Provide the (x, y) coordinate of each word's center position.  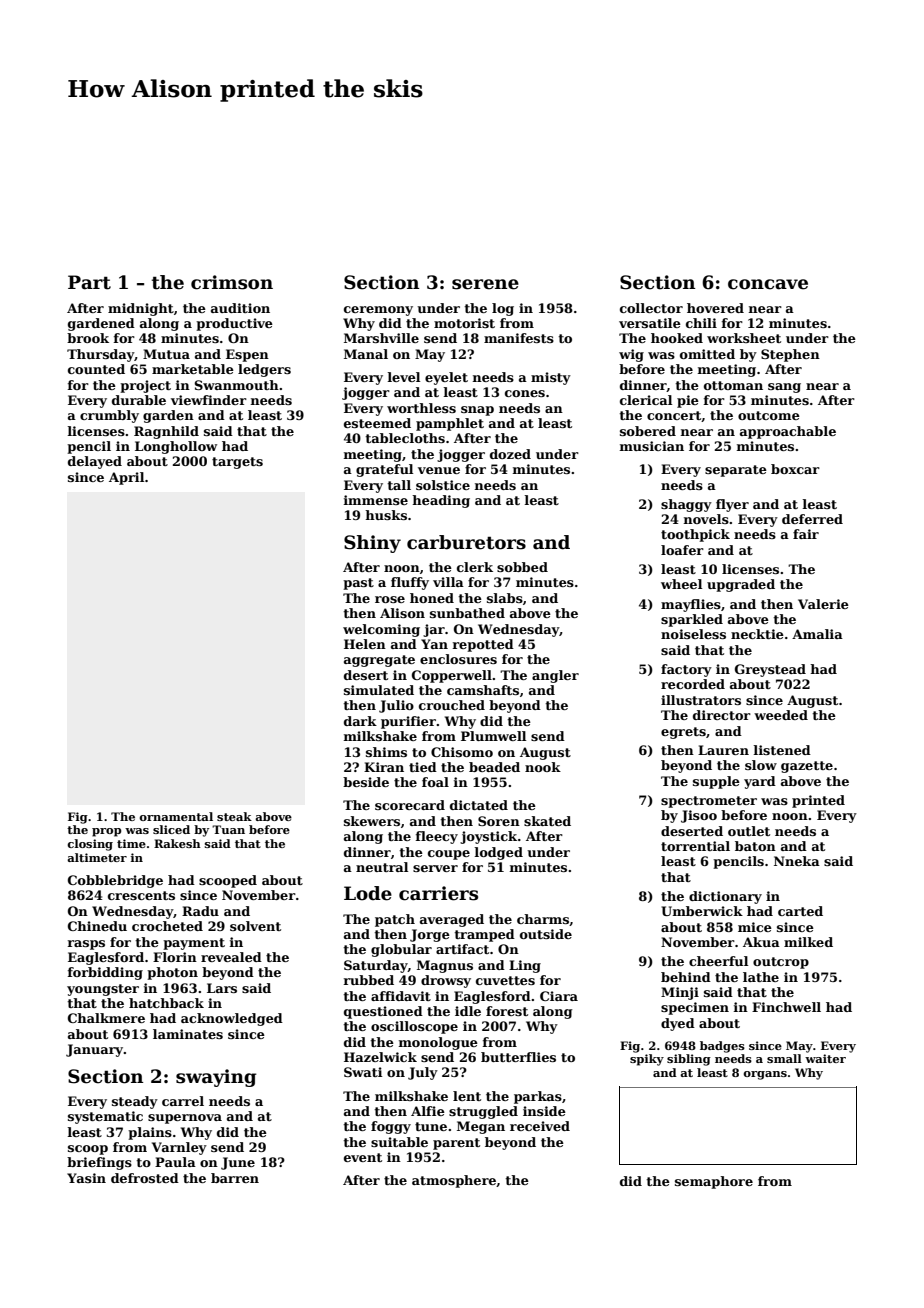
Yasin (86, 1178)
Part (89, 282)
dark (360, 721)
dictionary (725, 897)
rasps (86, 945)
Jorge (430, 935)
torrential (695, 846)
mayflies (691, 605)
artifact (462, 949)
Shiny (372, 544)
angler (555, 676)
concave (768, 284)
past (358, 584)
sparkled (692, 620)
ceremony (378, 311)
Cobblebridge (115, 881)
